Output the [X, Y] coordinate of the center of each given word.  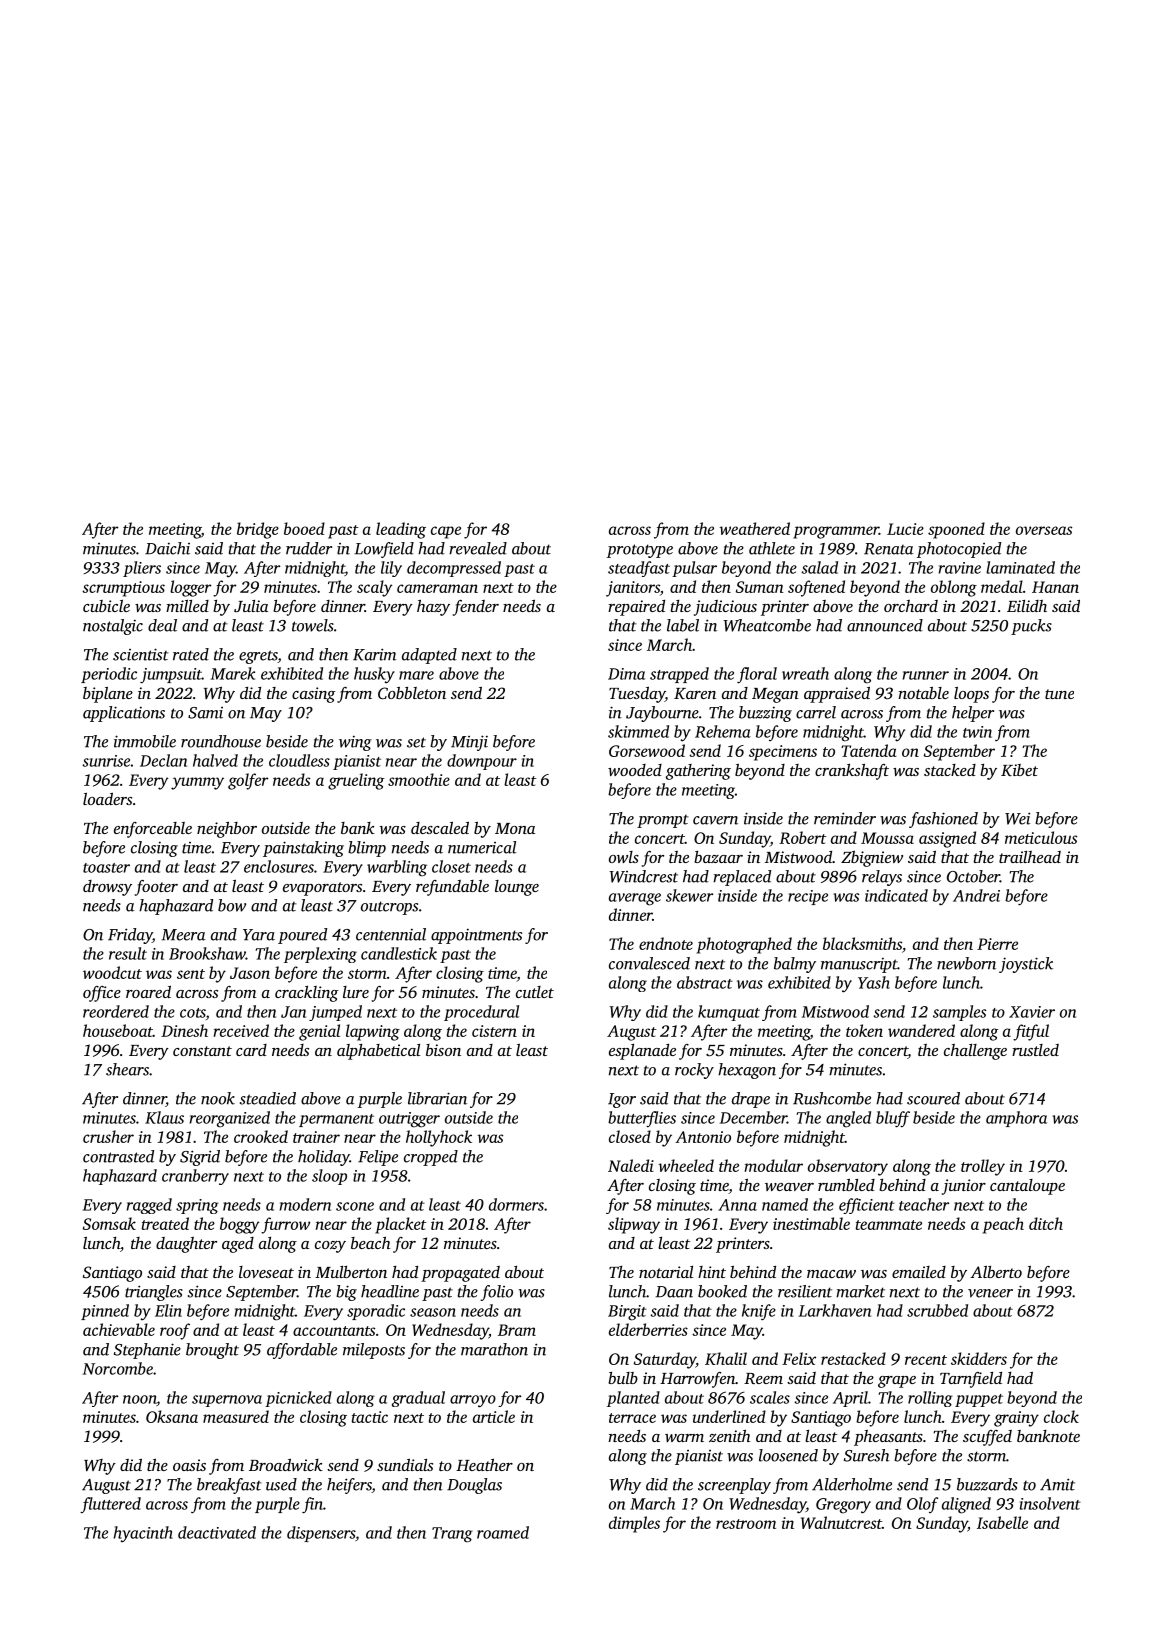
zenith [730, 1436]
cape [446, 532]
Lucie [905, 529]
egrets [258, 657]
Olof [922, 1505]
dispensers [321, 1534]
